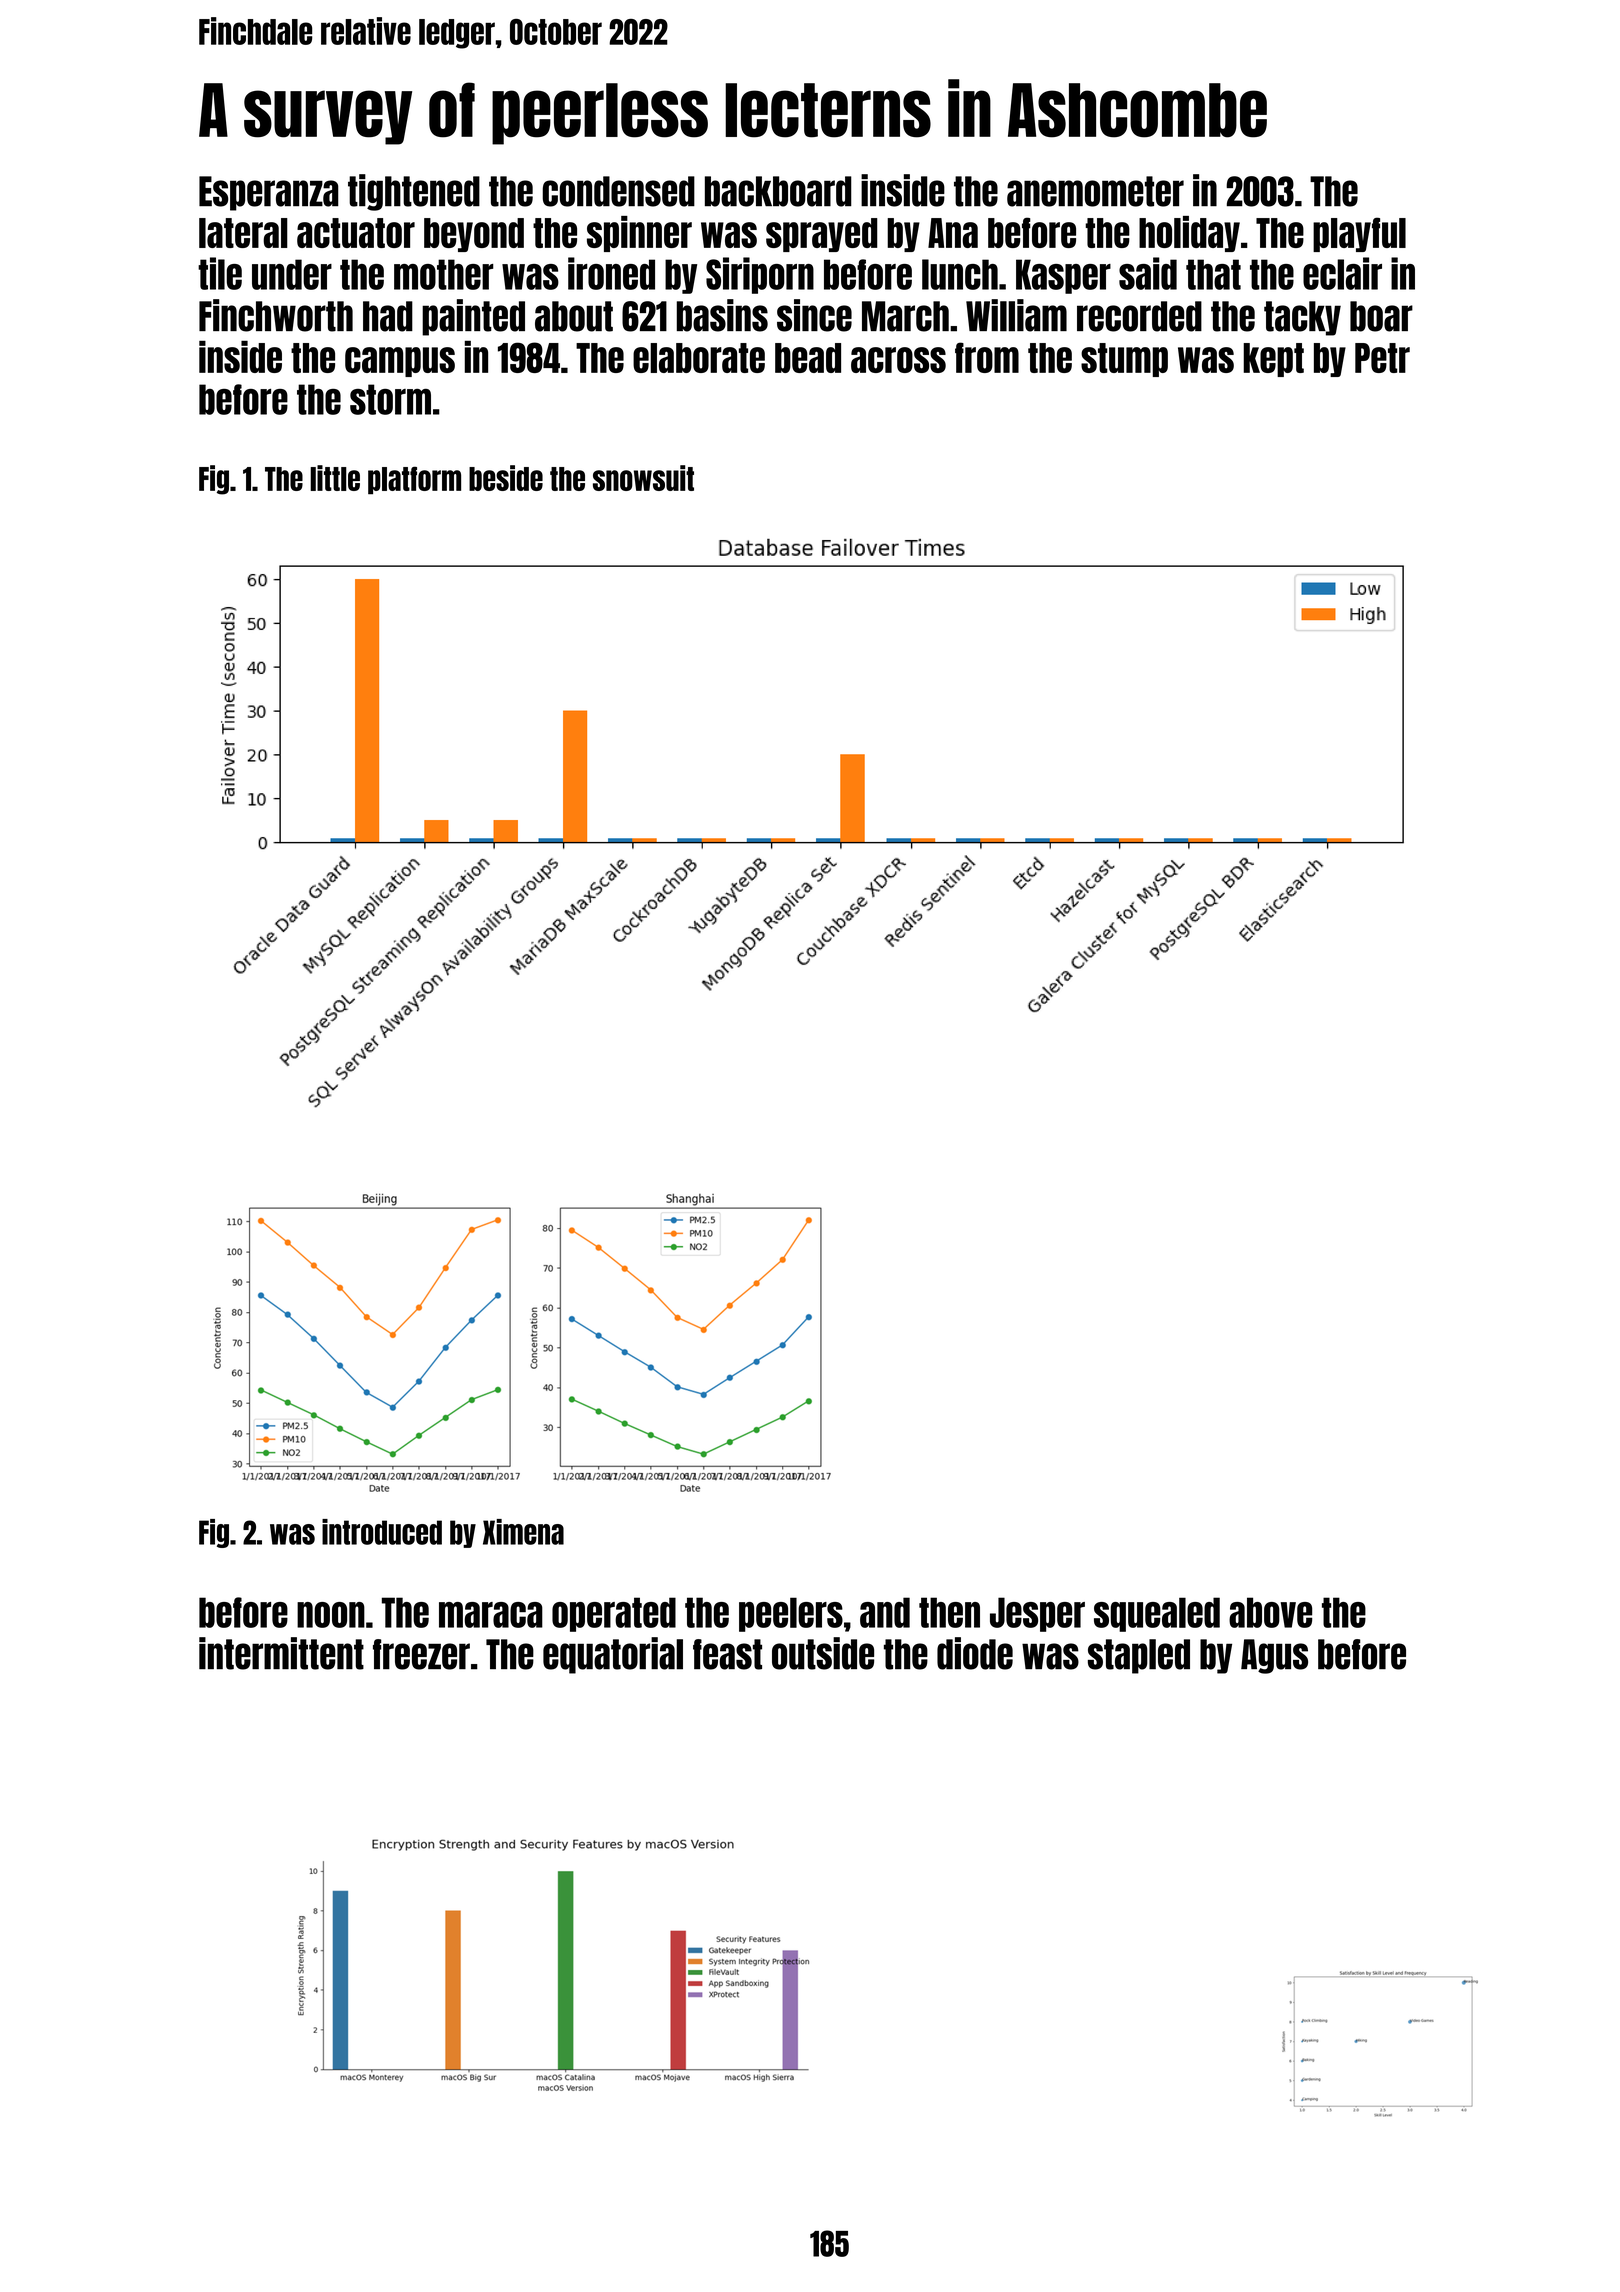 Image resolution: width=1620 pixels, height=2292 pixels. Describe the element at coordinates (335, 478) in the screenshot. I see `little` at that location.
